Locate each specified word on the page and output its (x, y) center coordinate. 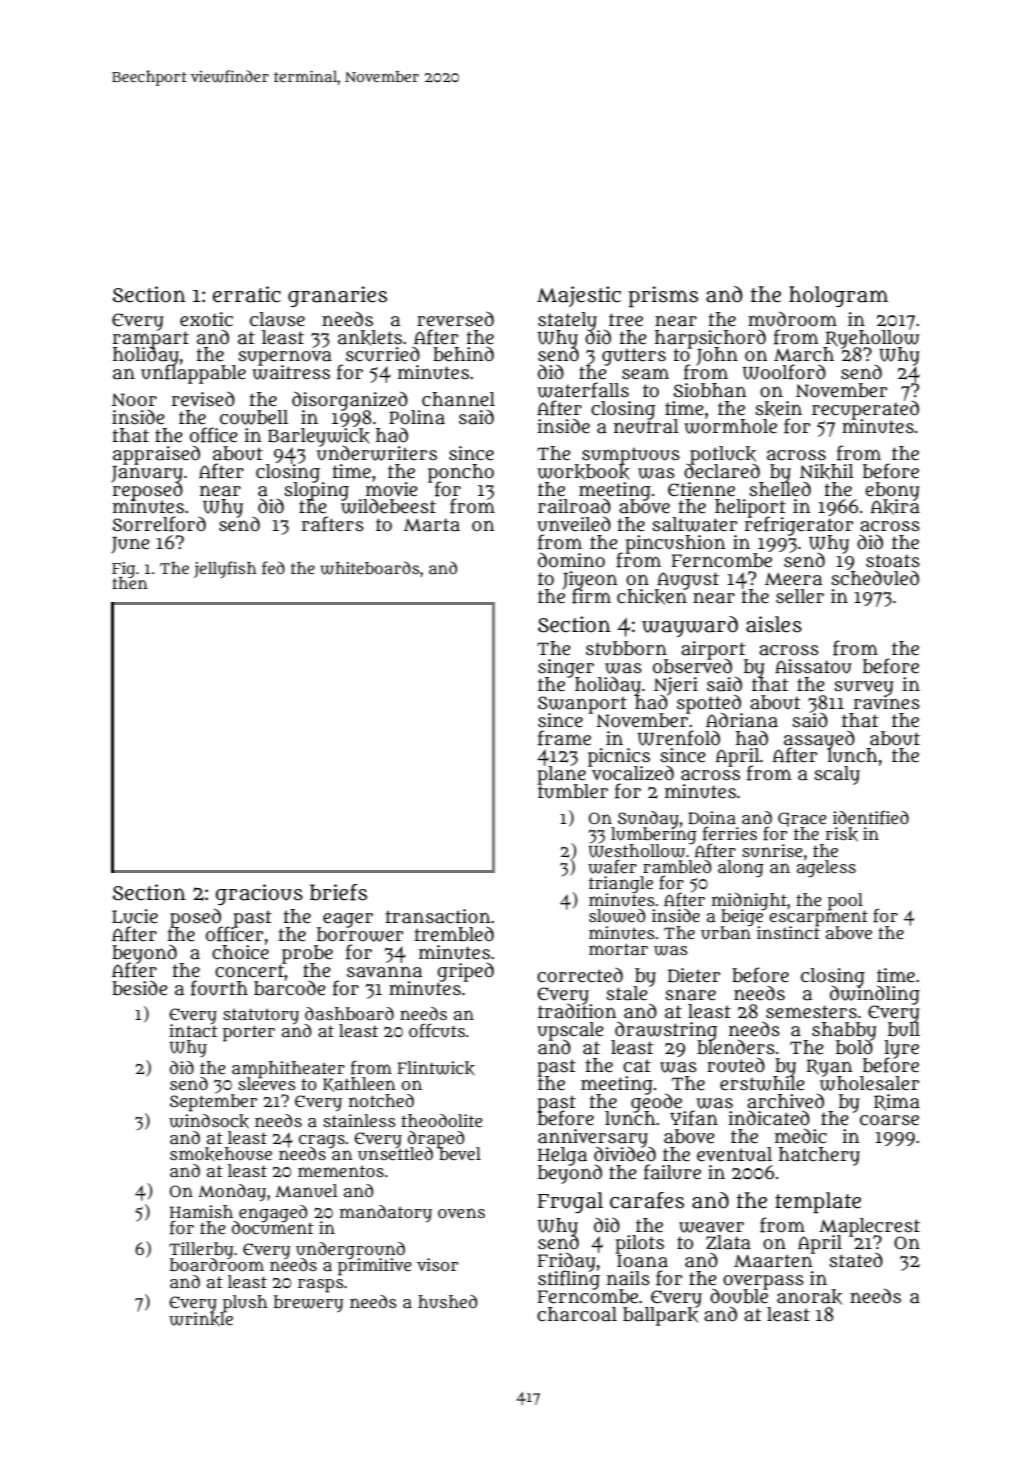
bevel (459, 1154)
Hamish (201, 1211)
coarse (889, 1120)
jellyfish (225, 569)
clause (277, 319)
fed (273, 568)
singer (566, 668)
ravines (887, 702)
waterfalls (583, 390)
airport (713, 650)
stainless (359, 1120)
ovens (461, 1213)
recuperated (865, 410)
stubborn (626, 648)
